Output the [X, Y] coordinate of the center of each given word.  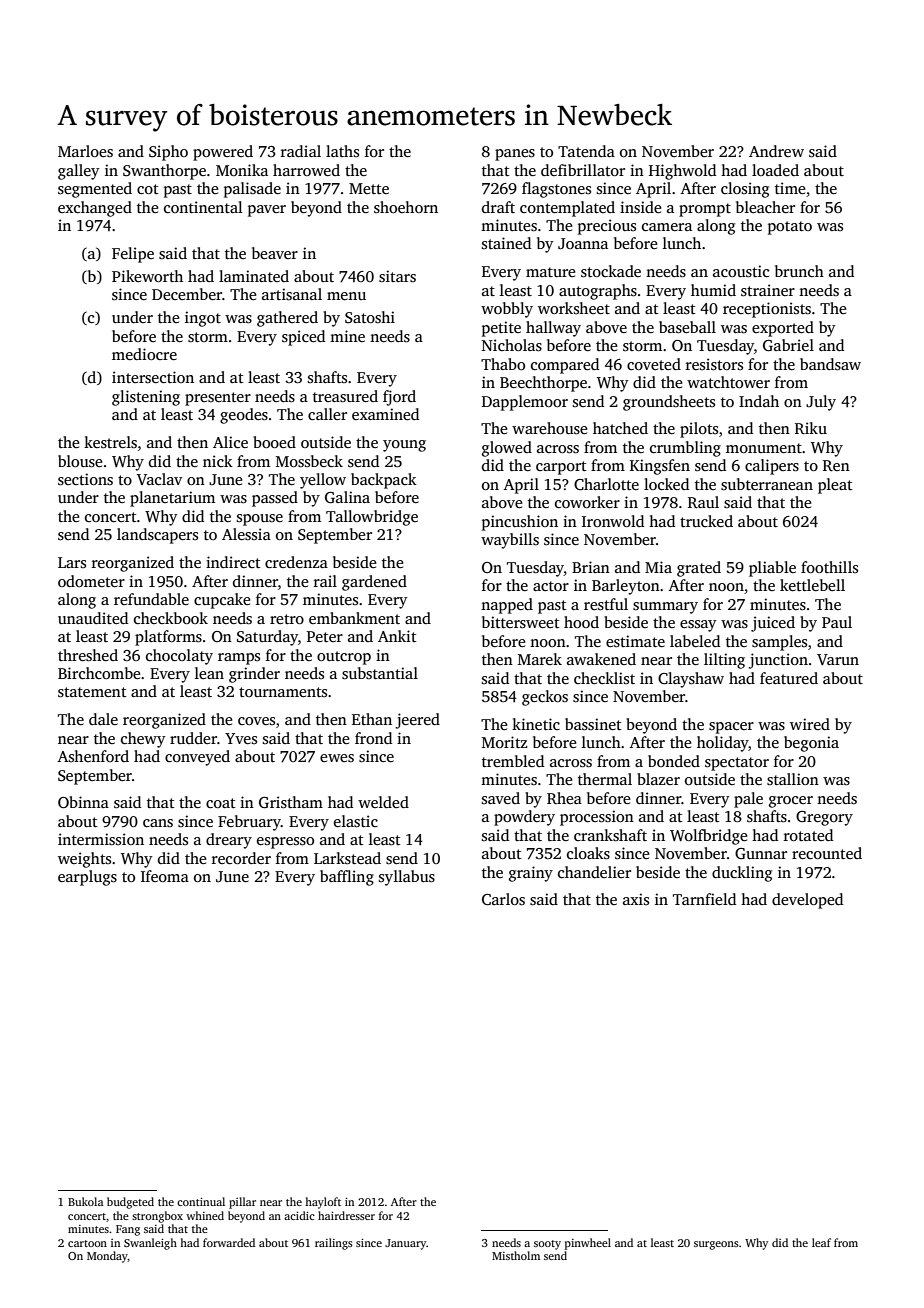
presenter [218, 399]
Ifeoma [165, 876]
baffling [347, 878]
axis [636, 899]
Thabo [503, 364]
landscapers [157, 536]
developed [807, 901]
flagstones [556, 190]
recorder [241, 858]
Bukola [85, 1201]
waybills [510, 541]
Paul [837, 622]
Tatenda [586, 151]
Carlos [503, 899]
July [821, 403]
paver [267, 211]
